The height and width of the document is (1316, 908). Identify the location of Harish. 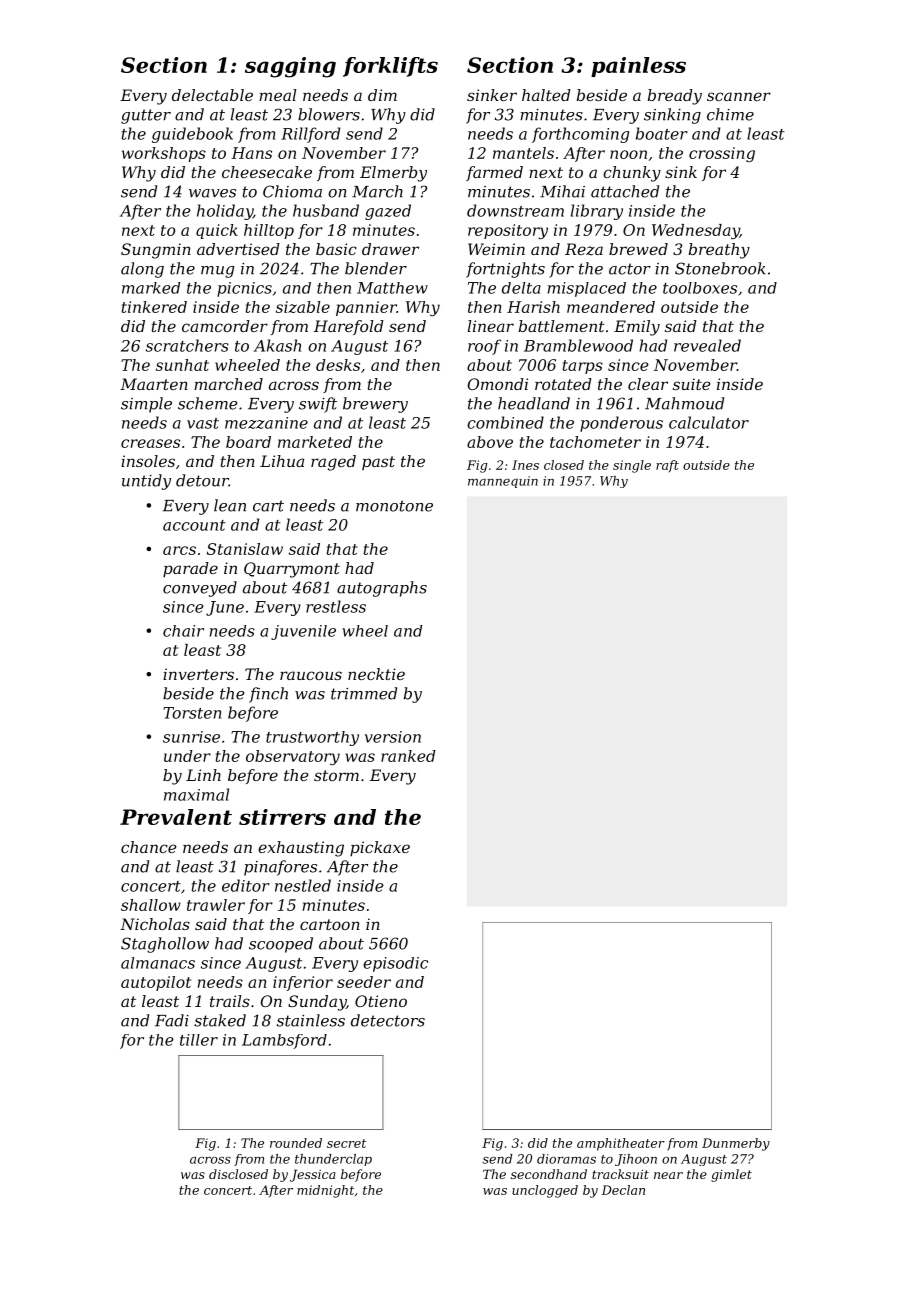
(533, 307).
